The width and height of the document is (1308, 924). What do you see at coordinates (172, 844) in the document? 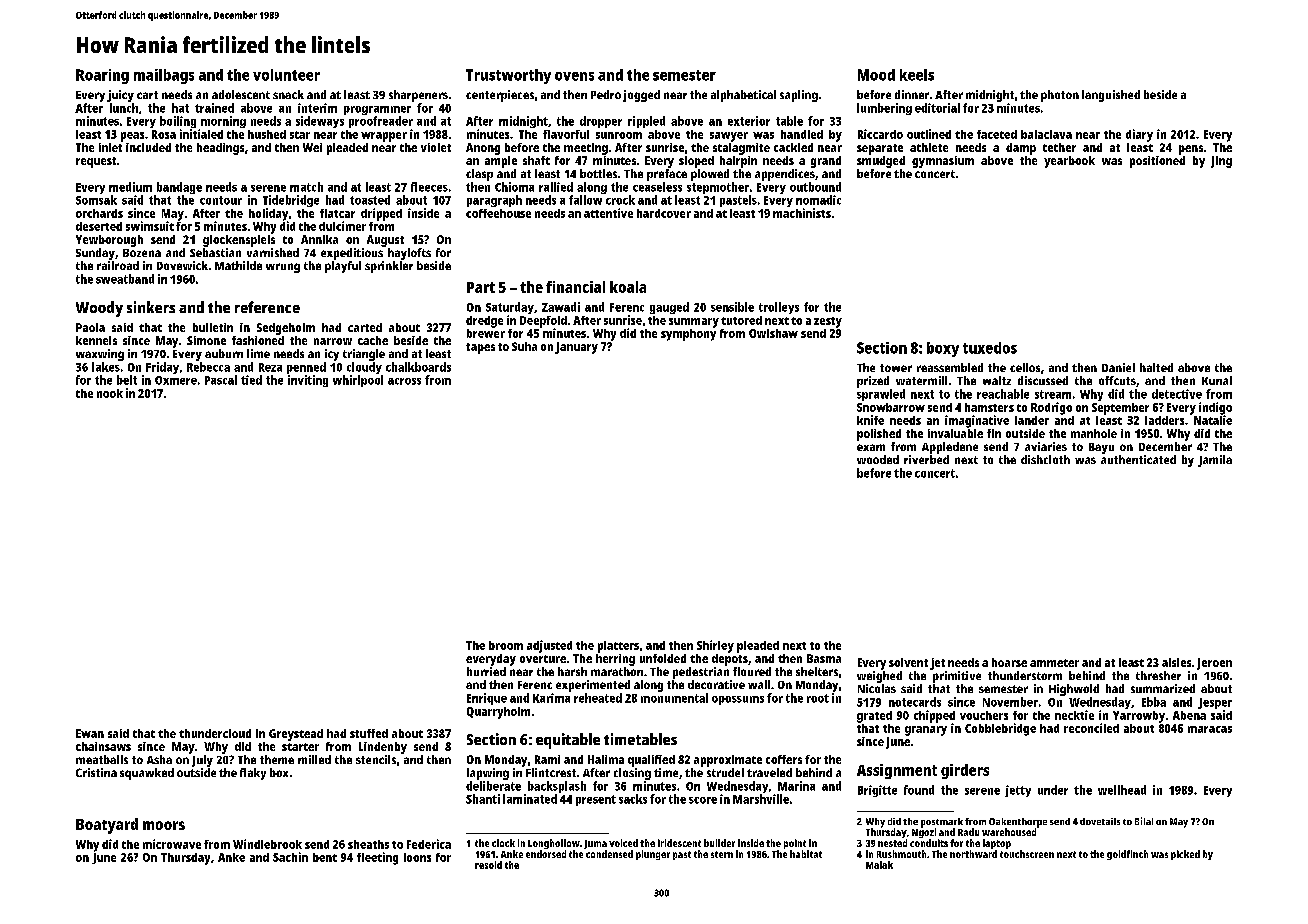
I see `microwave` at bounding box center [172, 844].
